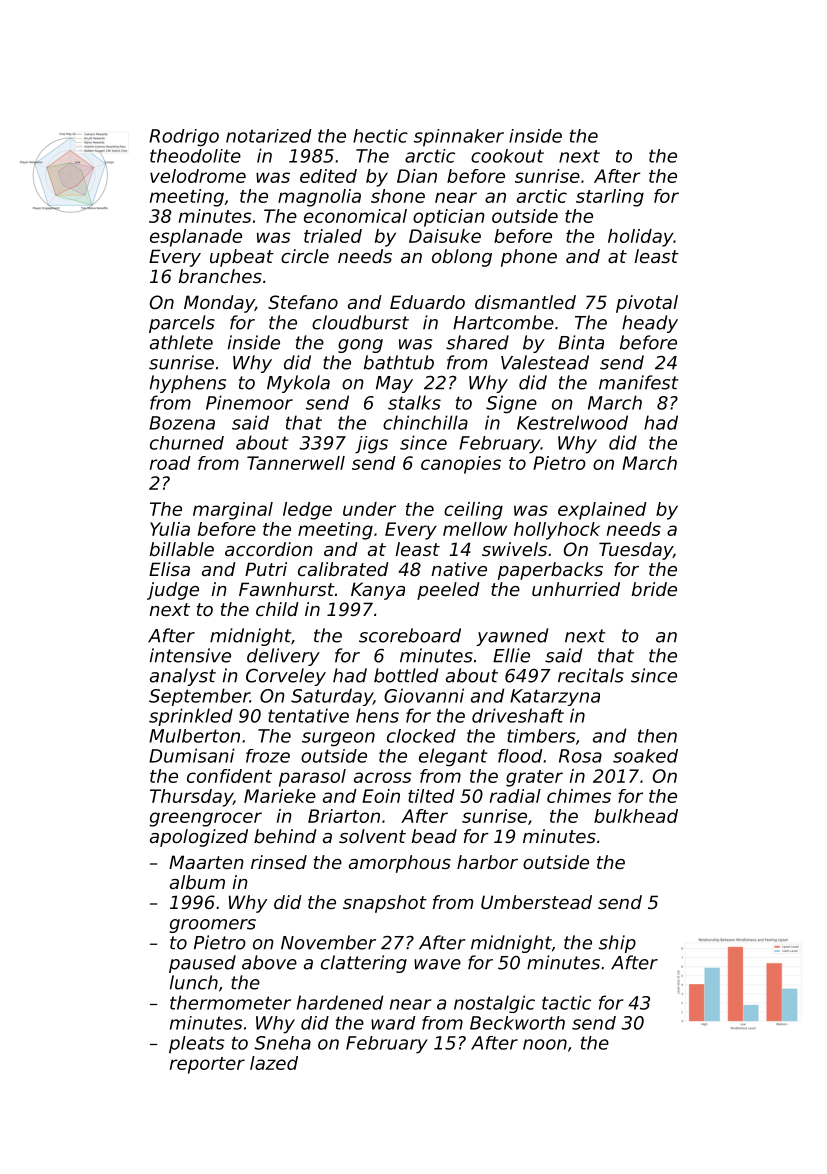 The image size is (827, 1174). I want to click on apologized, so click(199, 838).
